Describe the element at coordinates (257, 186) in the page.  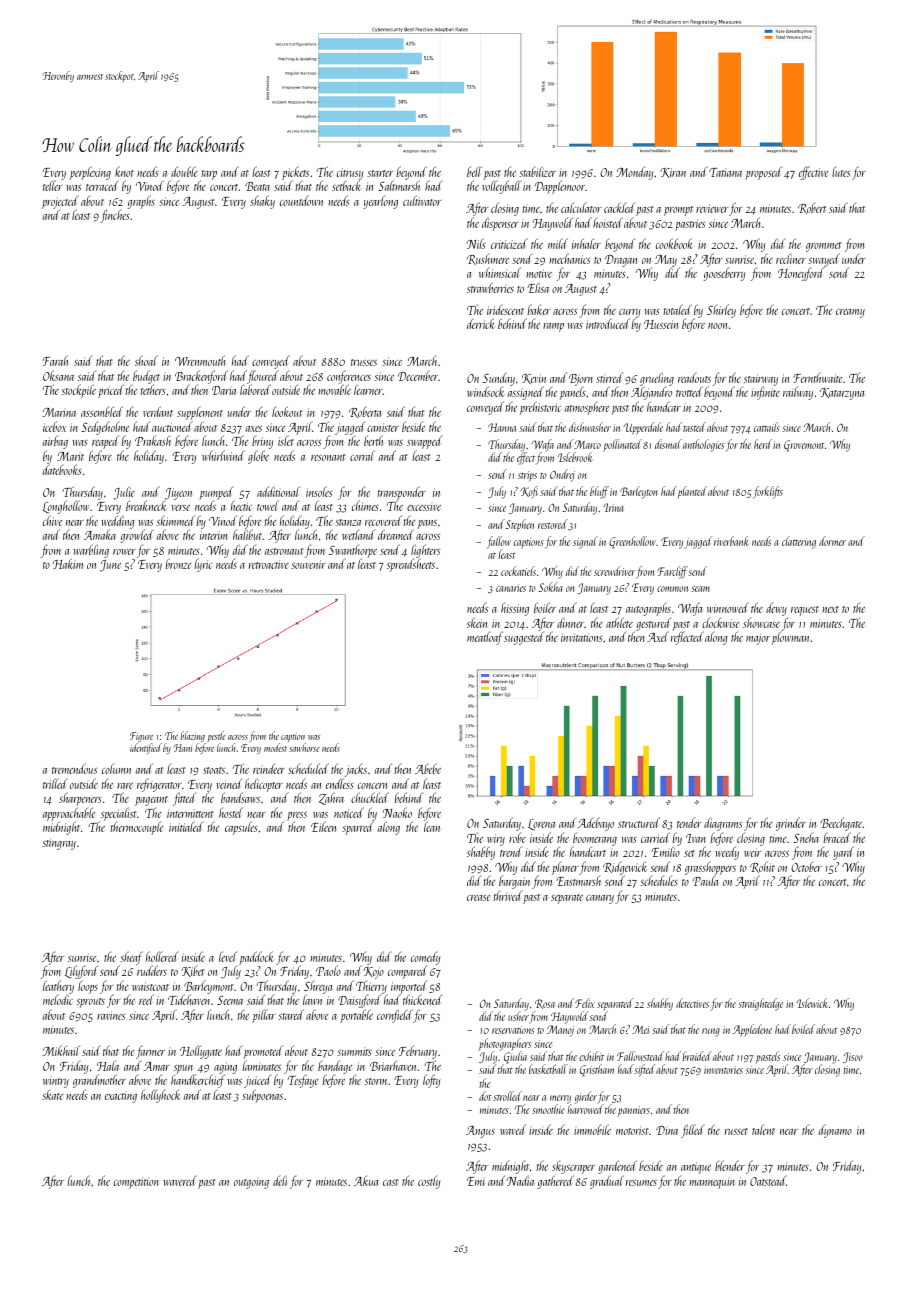
I see `Beata` at that location.
